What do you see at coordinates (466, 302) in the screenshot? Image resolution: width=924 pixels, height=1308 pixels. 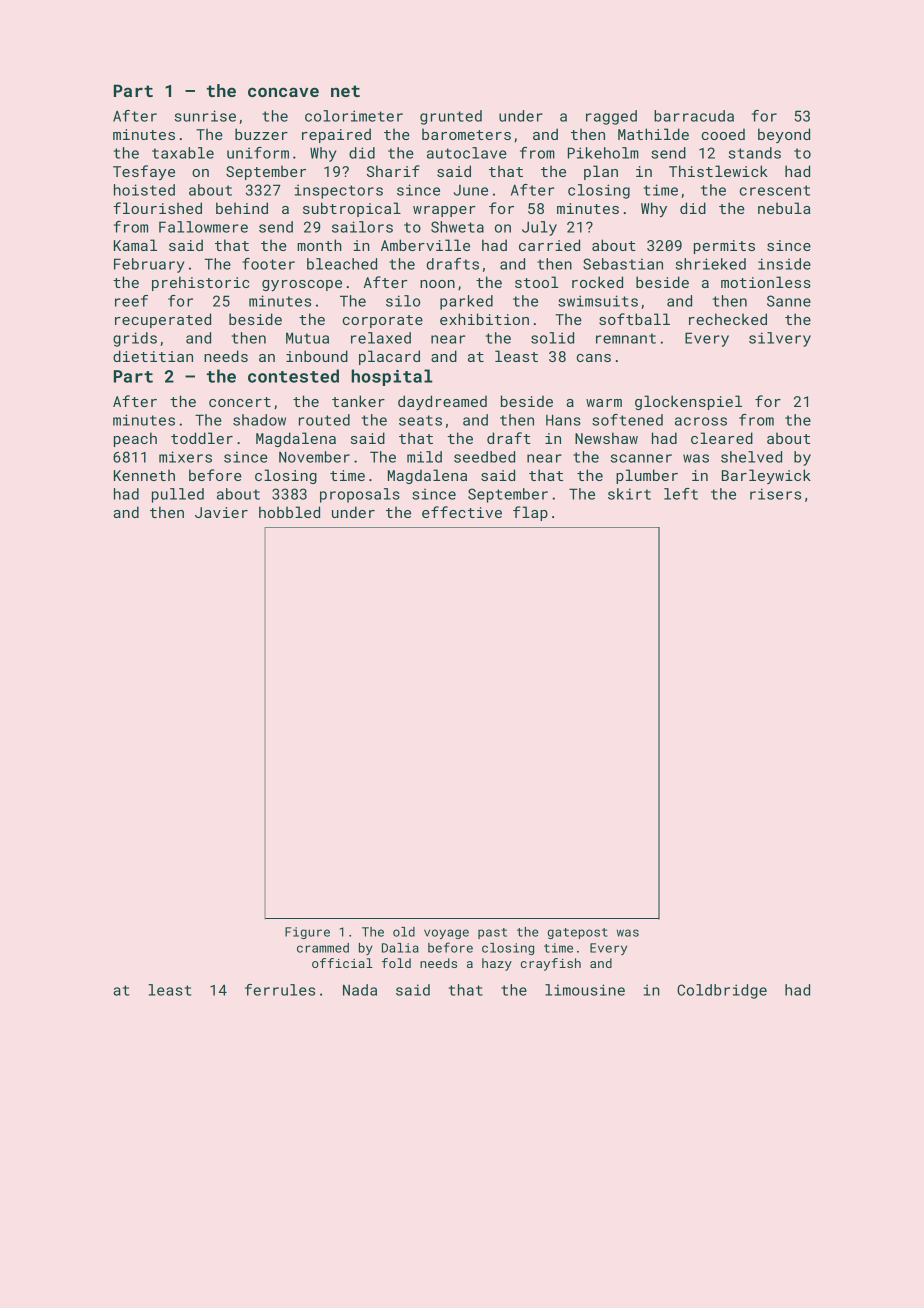 I see `parked` at bounding box center [466, 302].
